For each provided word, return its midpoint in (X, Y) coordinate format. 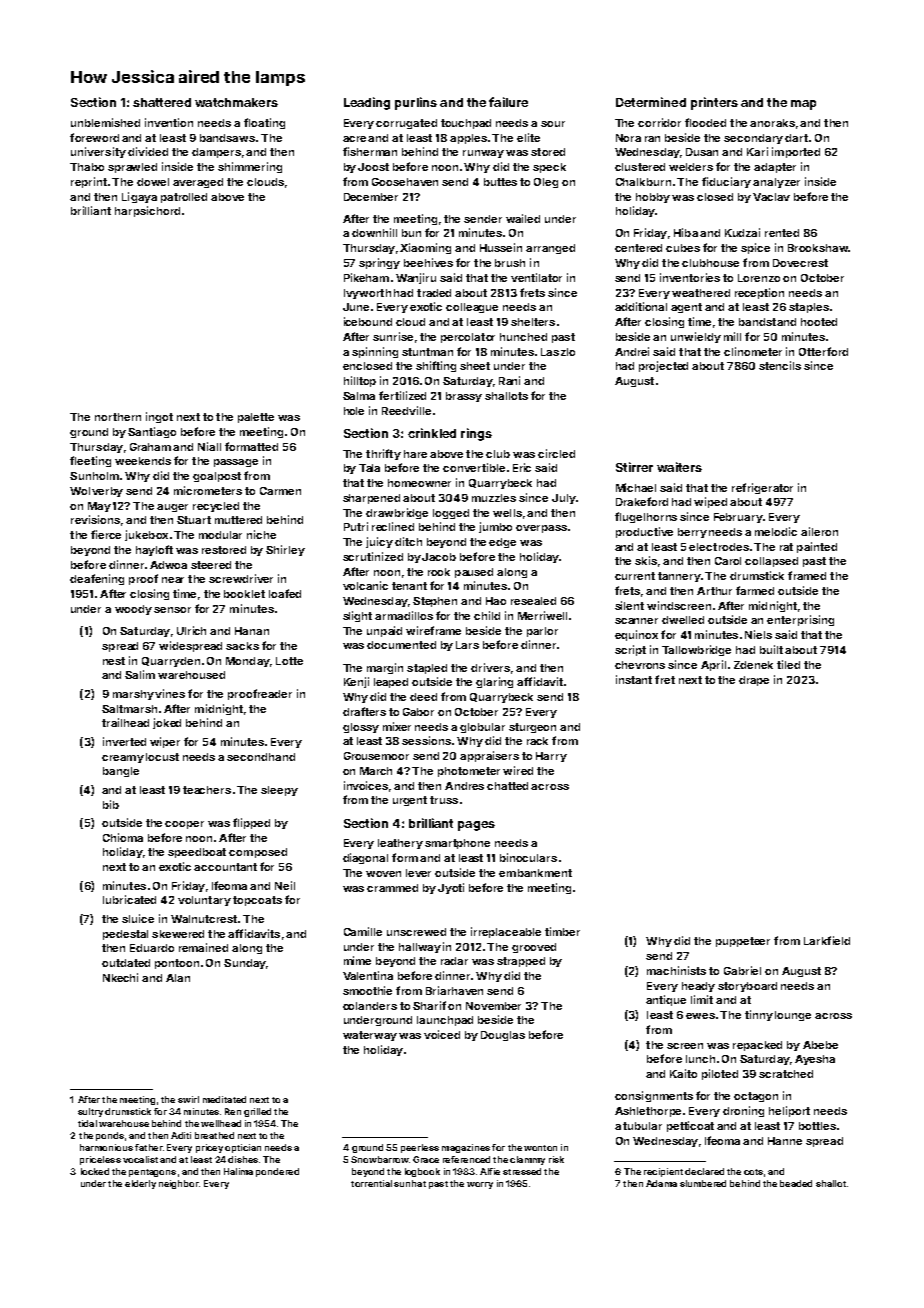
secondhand (261, 757)
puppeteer (743, 942)
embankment (535, 873)
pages (476, 826)
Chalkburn (643, 182)
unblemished (105, 122)
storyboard (747, 987)
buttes (500, 182)
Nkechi (120, 977)
